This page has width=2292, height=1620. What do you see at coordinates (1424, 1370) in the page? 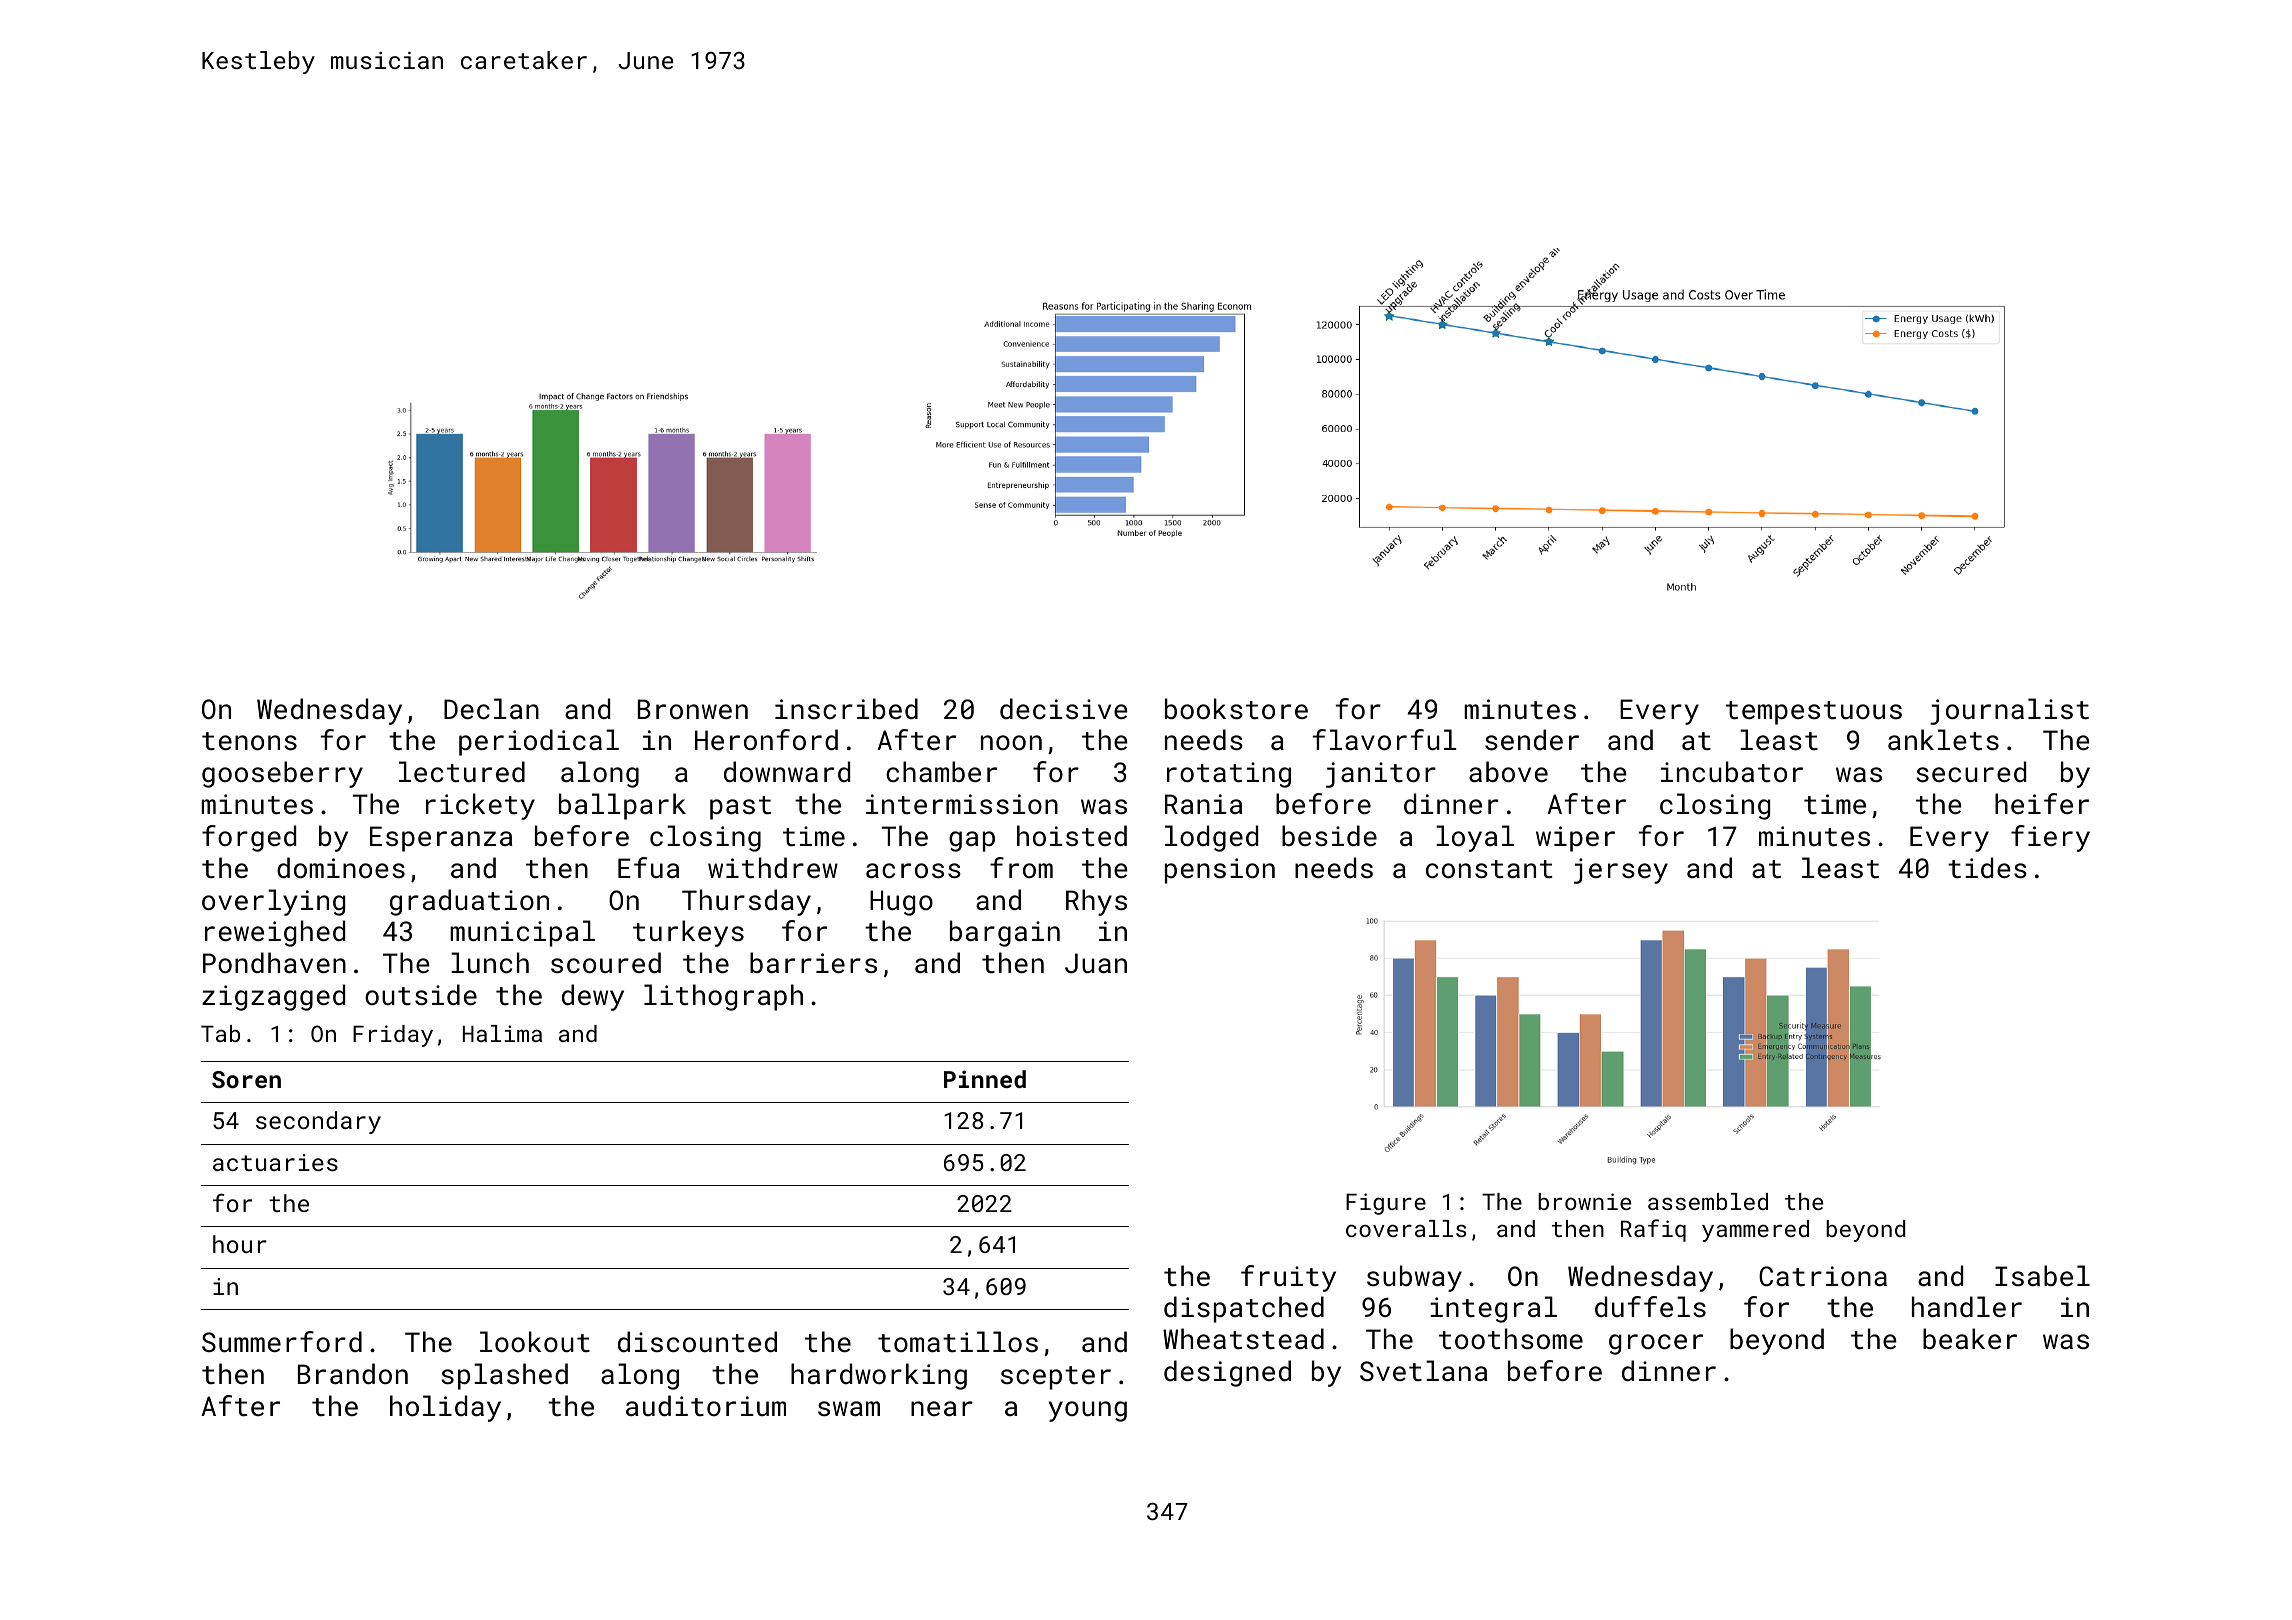
I see `Svetlana` at bounding box center [1424, 1370].
